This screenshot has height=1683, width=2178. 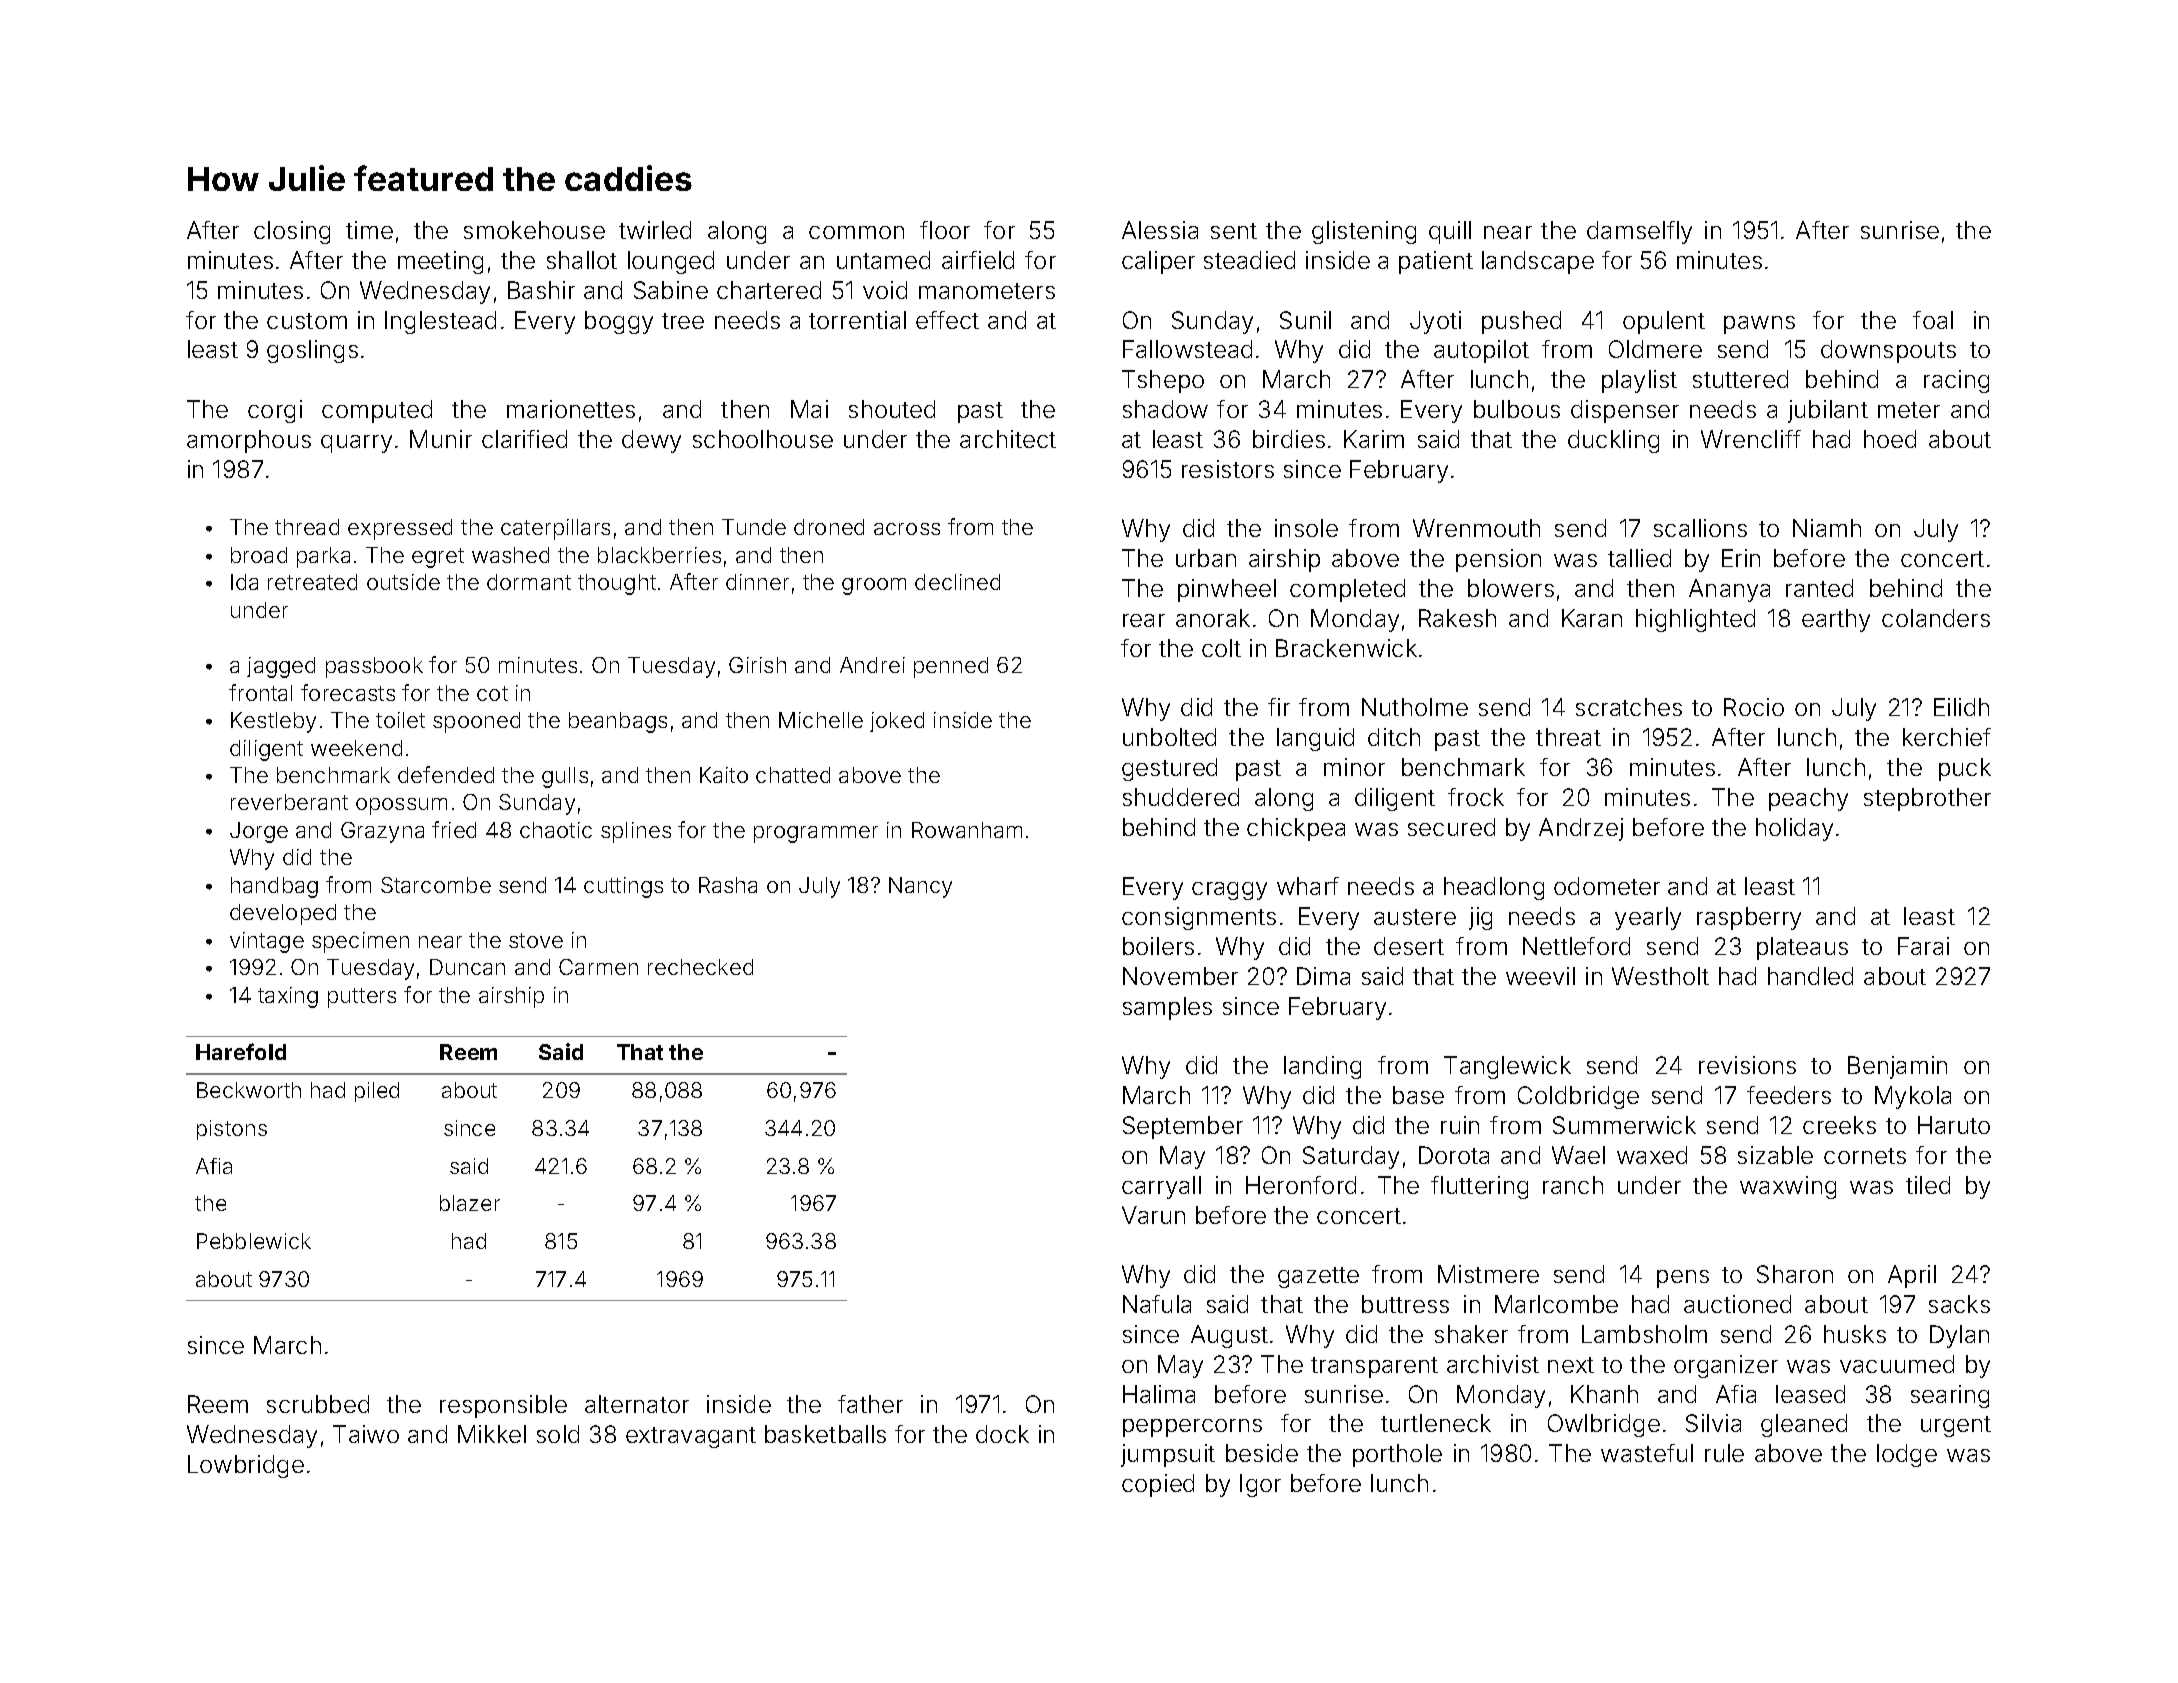 What do you see at coordinates (312, 351) in the screenshot?
I see `goslings` at bounding box center [312, 351].
